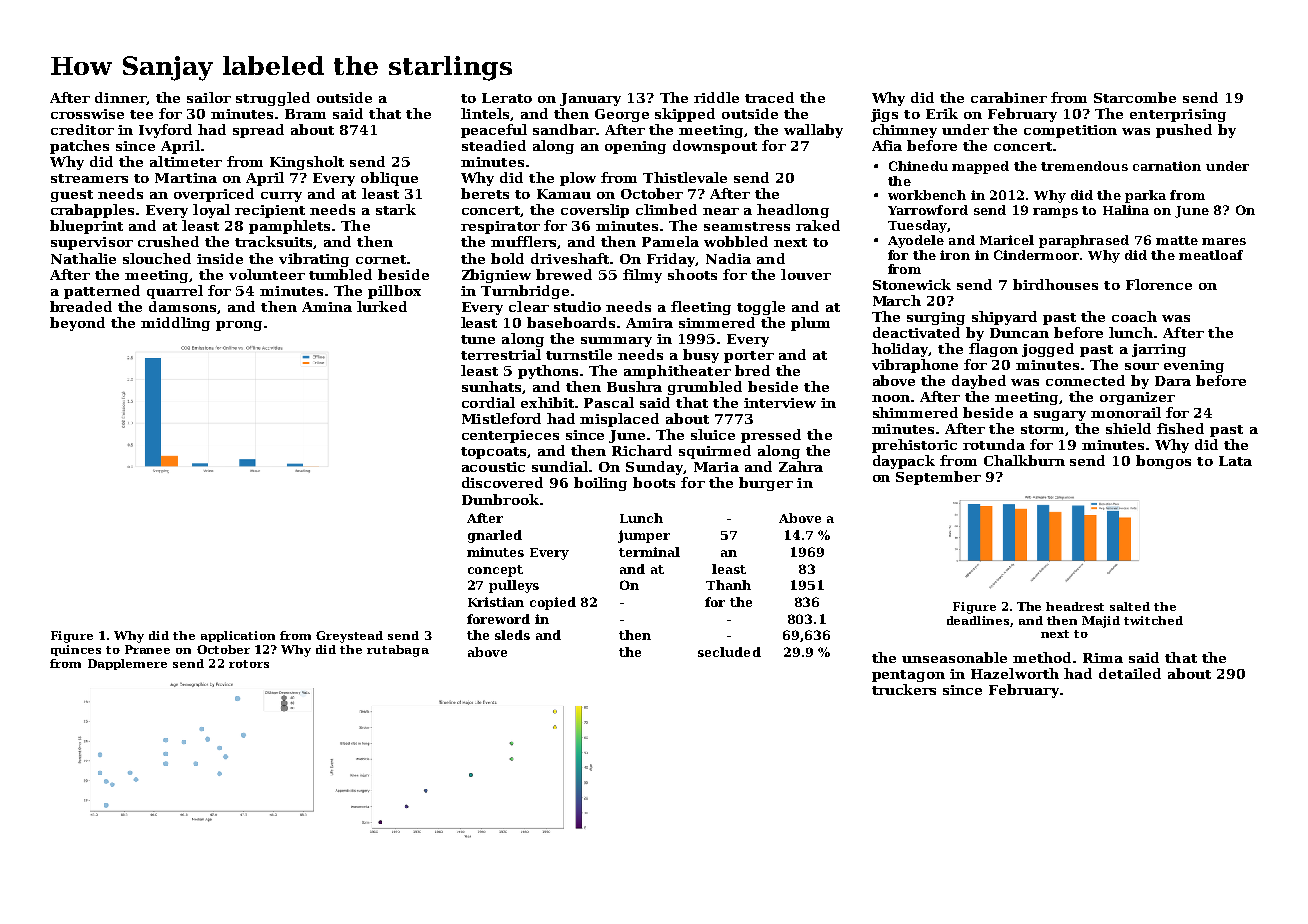 This screenshot has width=1308, height=924. What do you see at coordinates (1019, 333) in the screenshot?
I see `Duncan` at bounding box center [1019, 333].
